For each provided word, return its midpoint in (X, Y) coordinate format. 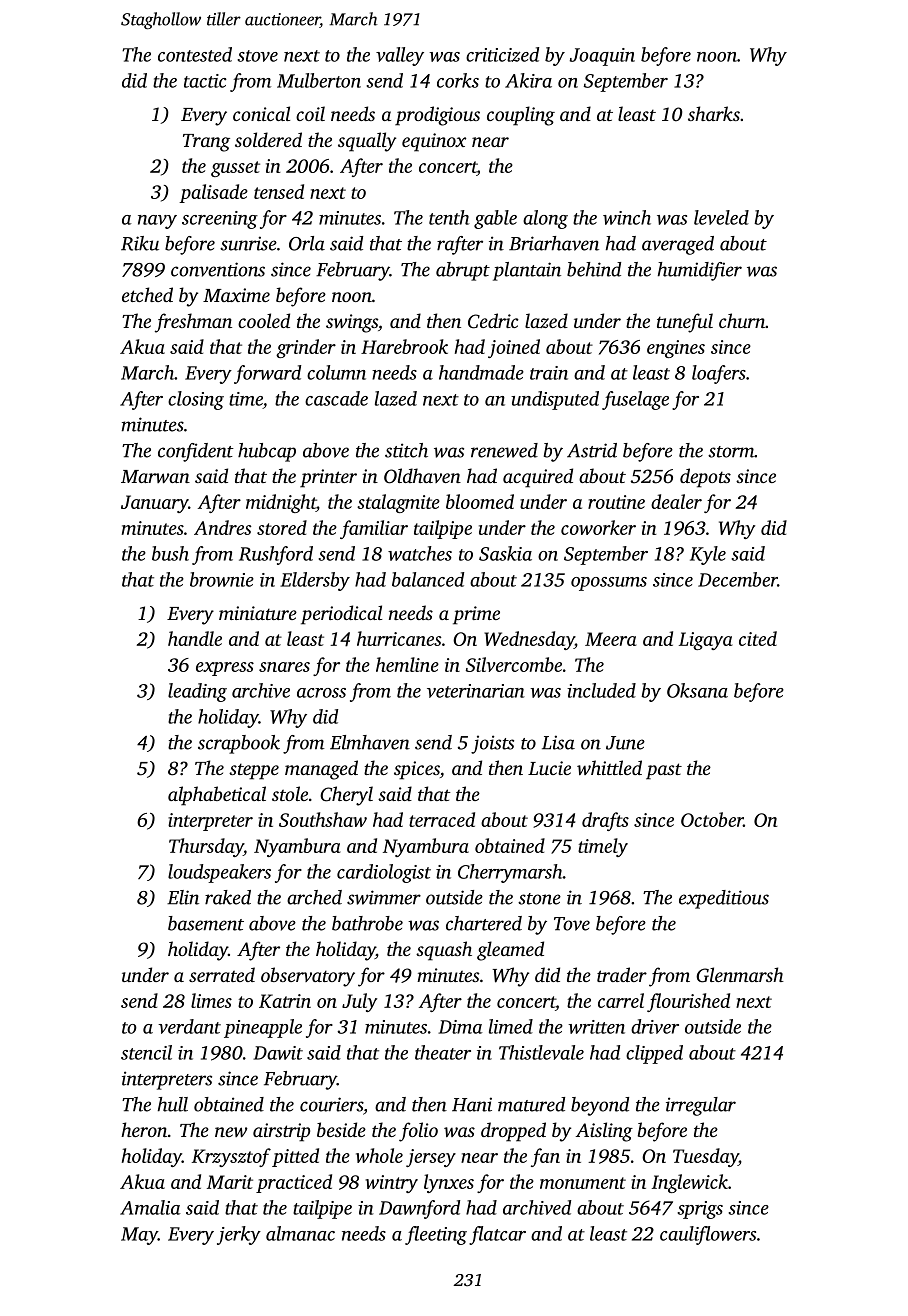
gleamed (510, 951)
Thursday (206, 847)
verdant (189, 1026)
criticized (502, 54)
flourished (688, 1002)
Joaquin (602, 57)
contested (195, 54)
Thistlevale (541, 1052)
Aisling (604, 1132)
